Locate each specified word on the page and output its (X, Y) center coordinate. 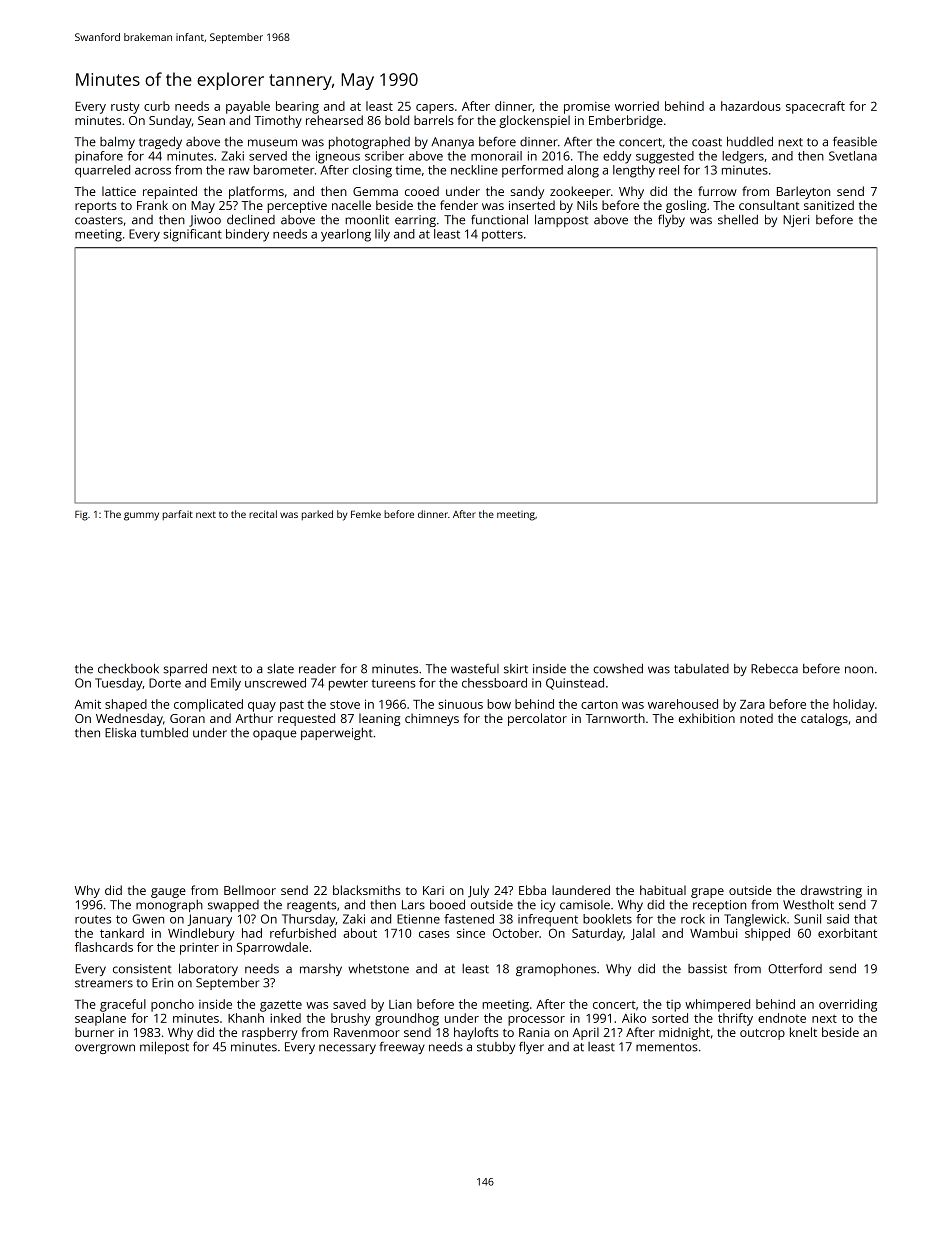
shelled (738, 219)
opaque (275, 735)
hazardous (751, 106)
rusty (125, 108)
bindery (247, 235)
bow (499, 704)
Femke (366, 514)
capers (435, 109)
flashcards (104, 947)
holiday (854, 705)
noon (859, 670)
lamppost (561, 220)
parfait (178, 515)
